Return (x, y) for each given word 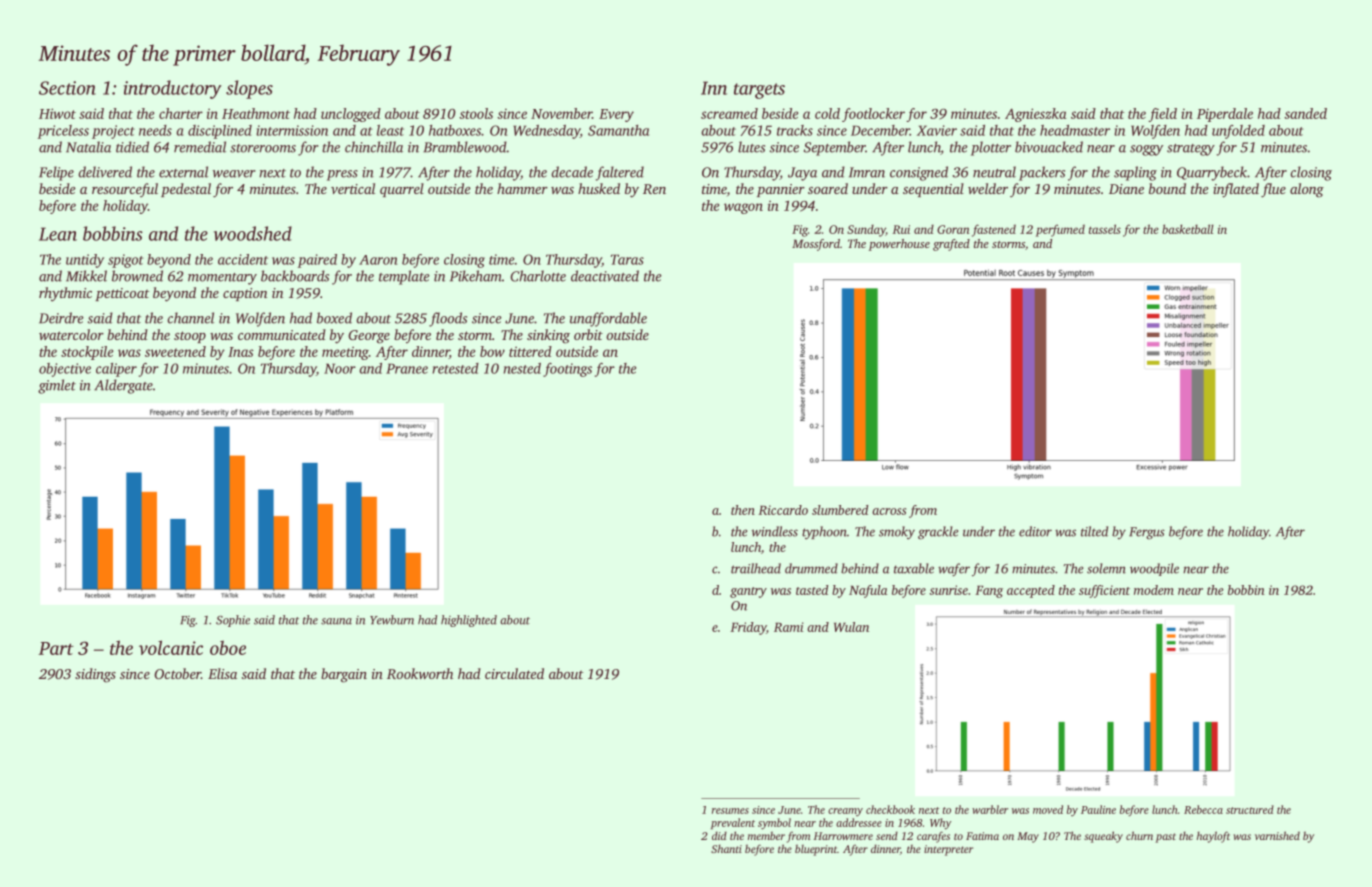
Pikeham (476, 276)
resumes (730, 811)
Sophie (233, 621)
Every (616, 115)
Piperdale (1225, 115)
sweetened (175, 351)
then (743, 510)
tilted (1094, 531)
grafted (951, 245)
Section (67, 88)
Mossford (816, 245)
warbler (990, 809)
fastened (994, 230)
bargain (344, 675)
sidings (95, 675)
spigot (125, 261)
